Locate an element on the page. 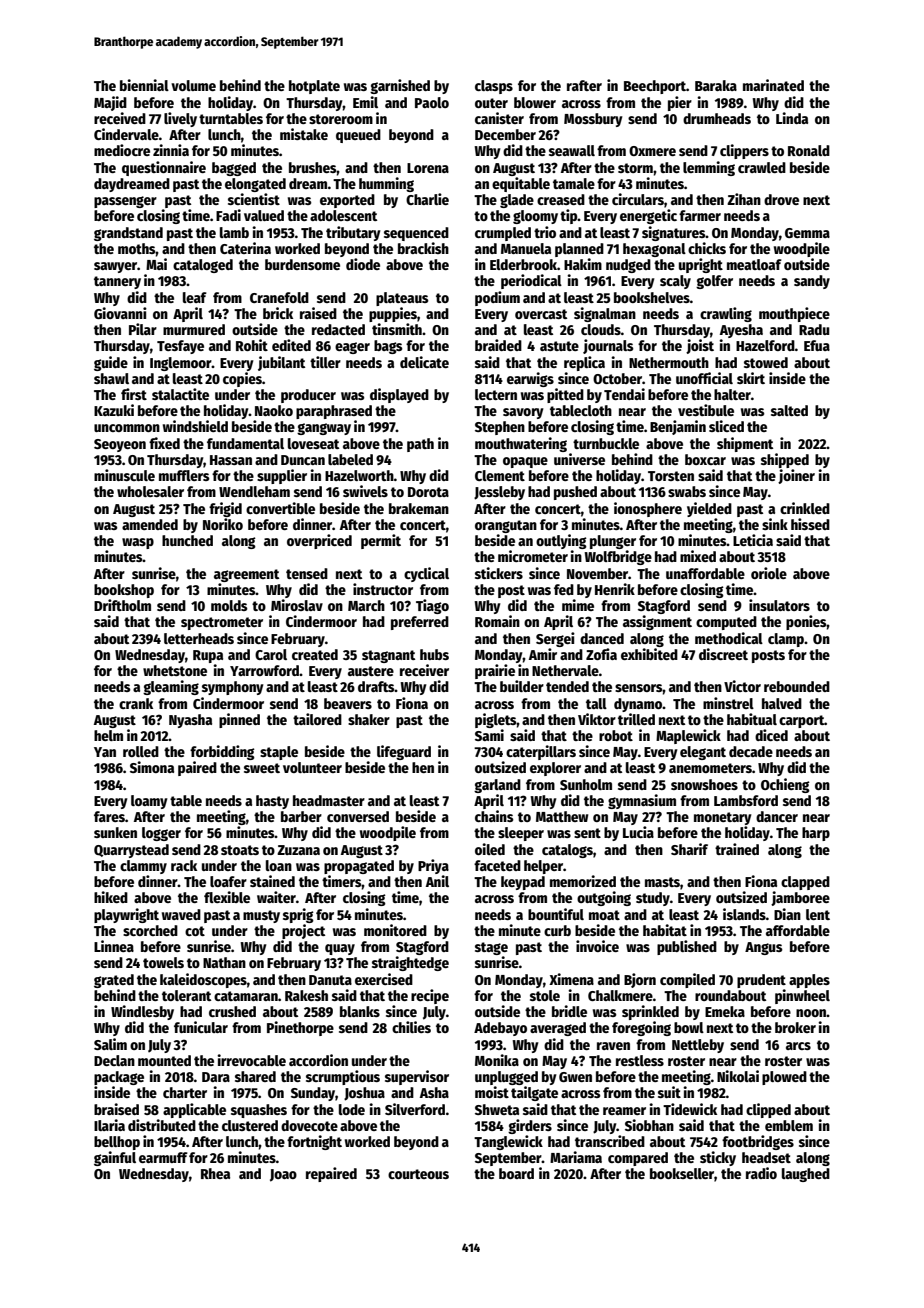 The image size is (924, 1308). delicate is located at coordinates (424, 362).
